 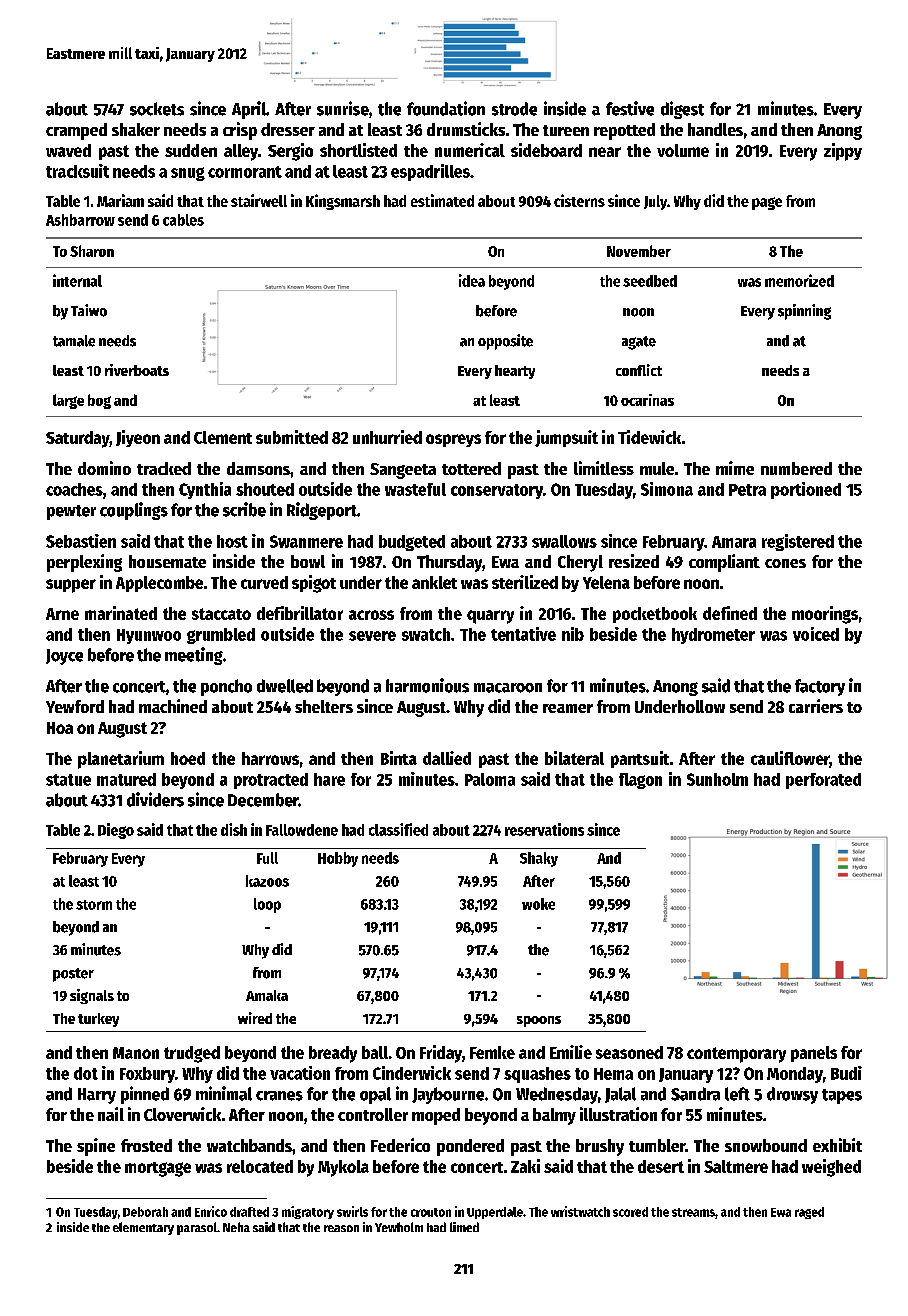 What do you see at coordinates (514, 109) in the page?
I see `strode` at bounding box center [514, 109].
